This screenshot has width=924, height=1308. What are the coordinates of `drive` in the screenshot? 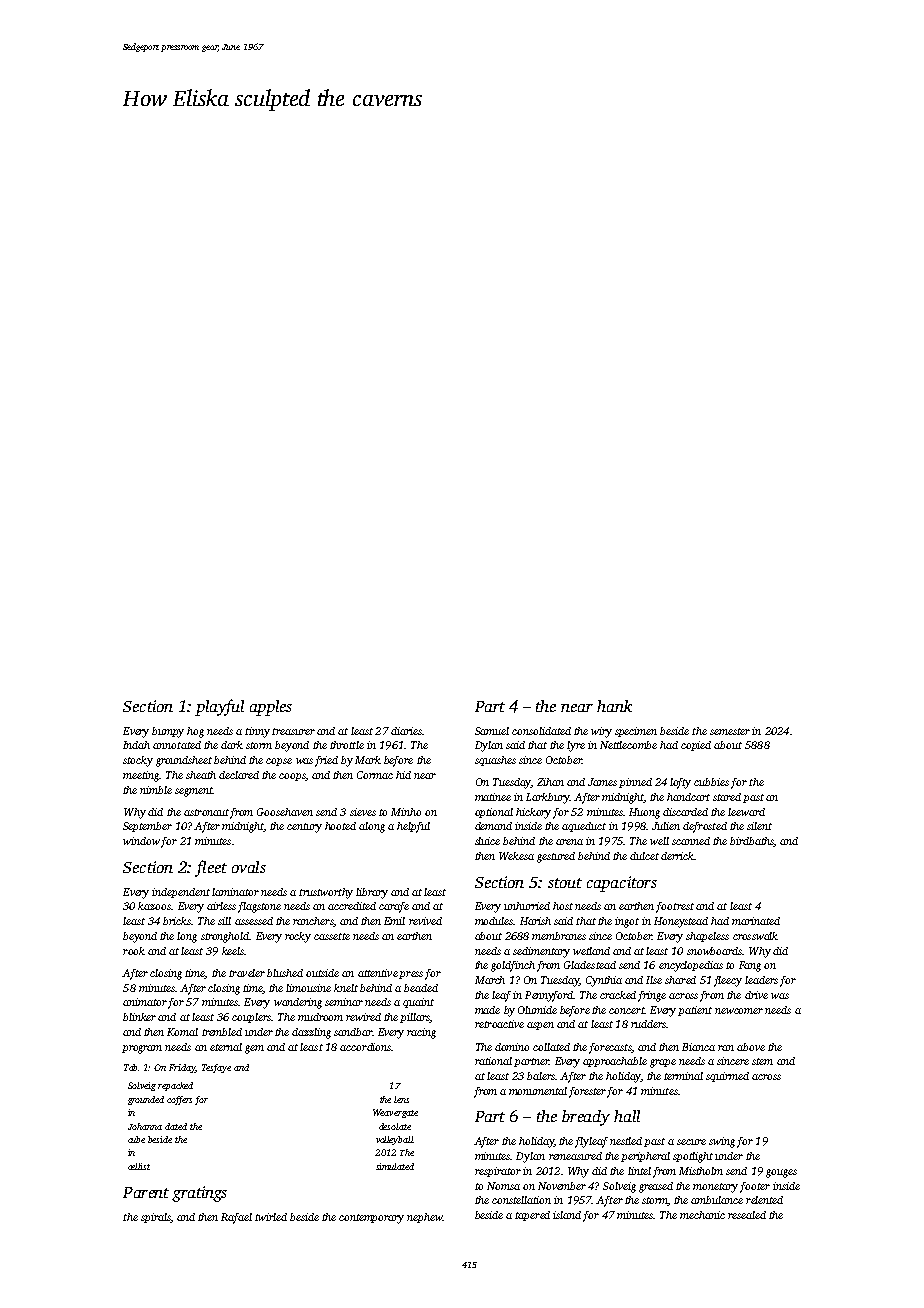 It's located at (756, 995).
